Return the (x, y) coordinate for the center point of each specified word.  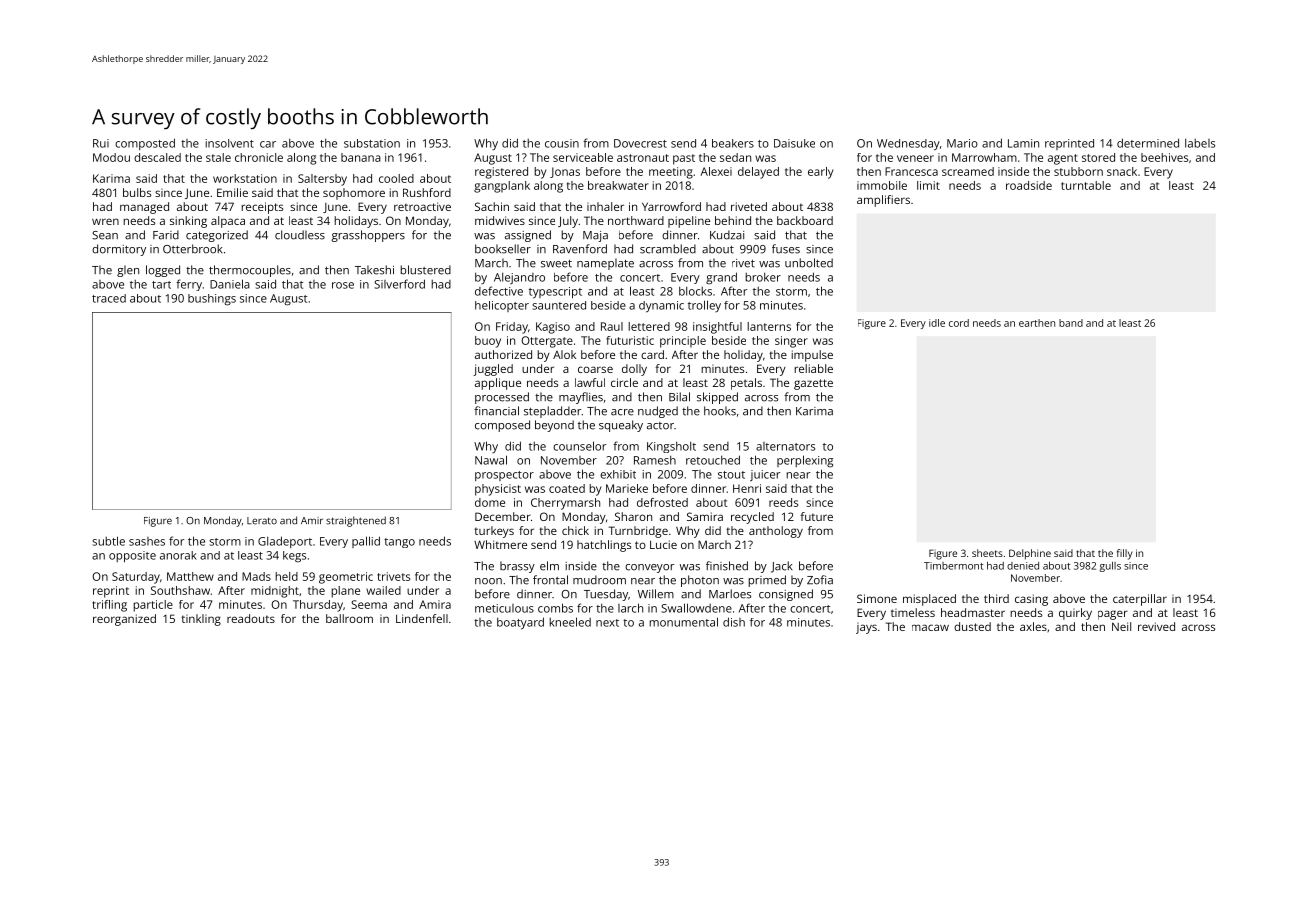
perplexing (805, 461)
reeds (783, 502)
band (1071, 323)
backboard (805, 220)
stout (731, 475)
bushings (212, 300)
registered (501, 173)
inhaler (605, 206)
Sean (105, 235)
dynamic (661, 307)
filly (1125, 554)
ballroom (349, 618)
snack (1122, 171)
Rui (101, 143)
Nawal (491, 460)
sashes (147, 541)
